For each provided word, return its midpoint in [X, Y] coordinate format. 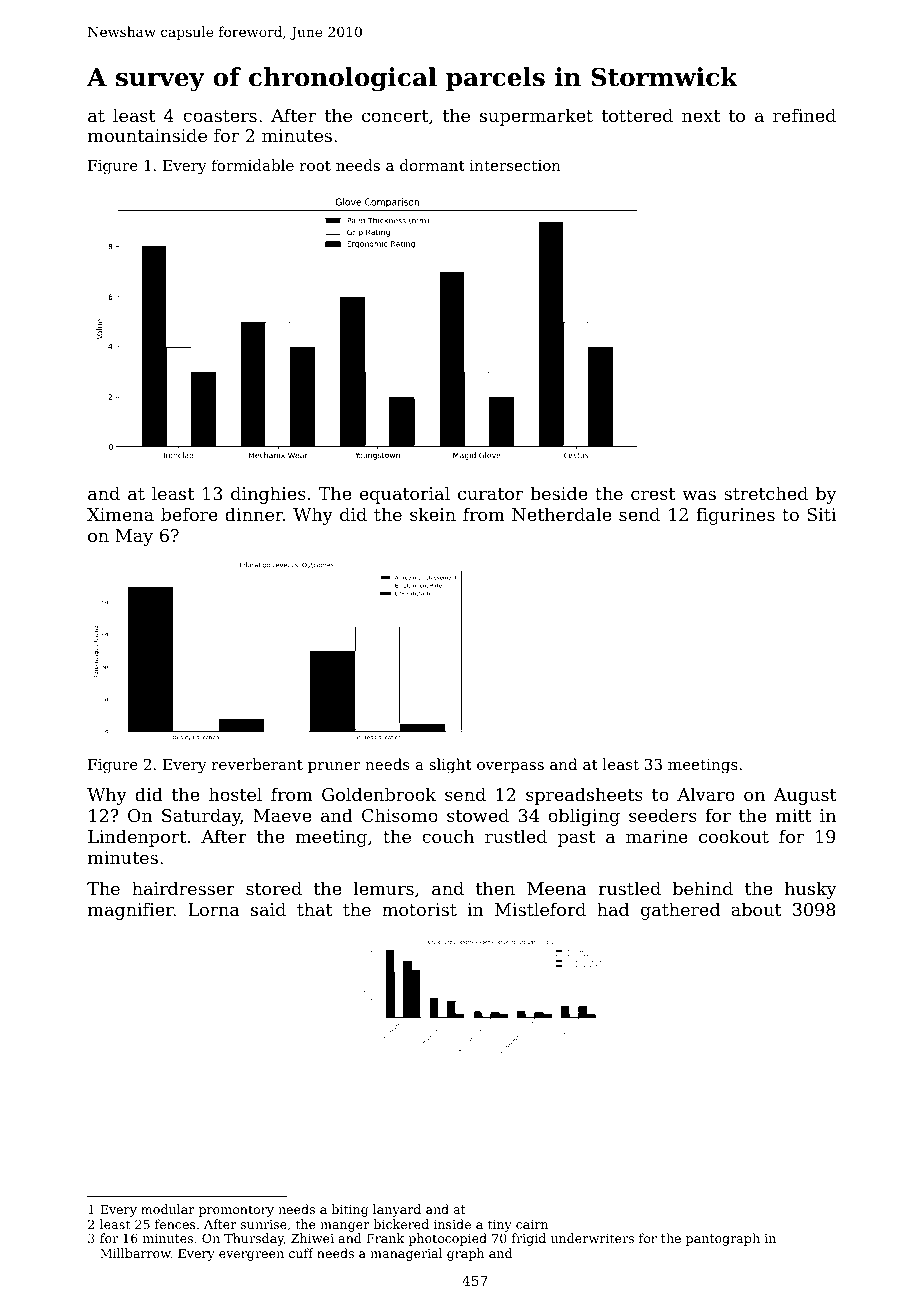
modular [168, 1209]
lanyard [397, 1210]
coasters [220, 116]
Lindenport [137, 838]
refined [804, 115]
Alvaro [706, 794]
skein [433, 514]
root [315, 166]
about [756, 909]
